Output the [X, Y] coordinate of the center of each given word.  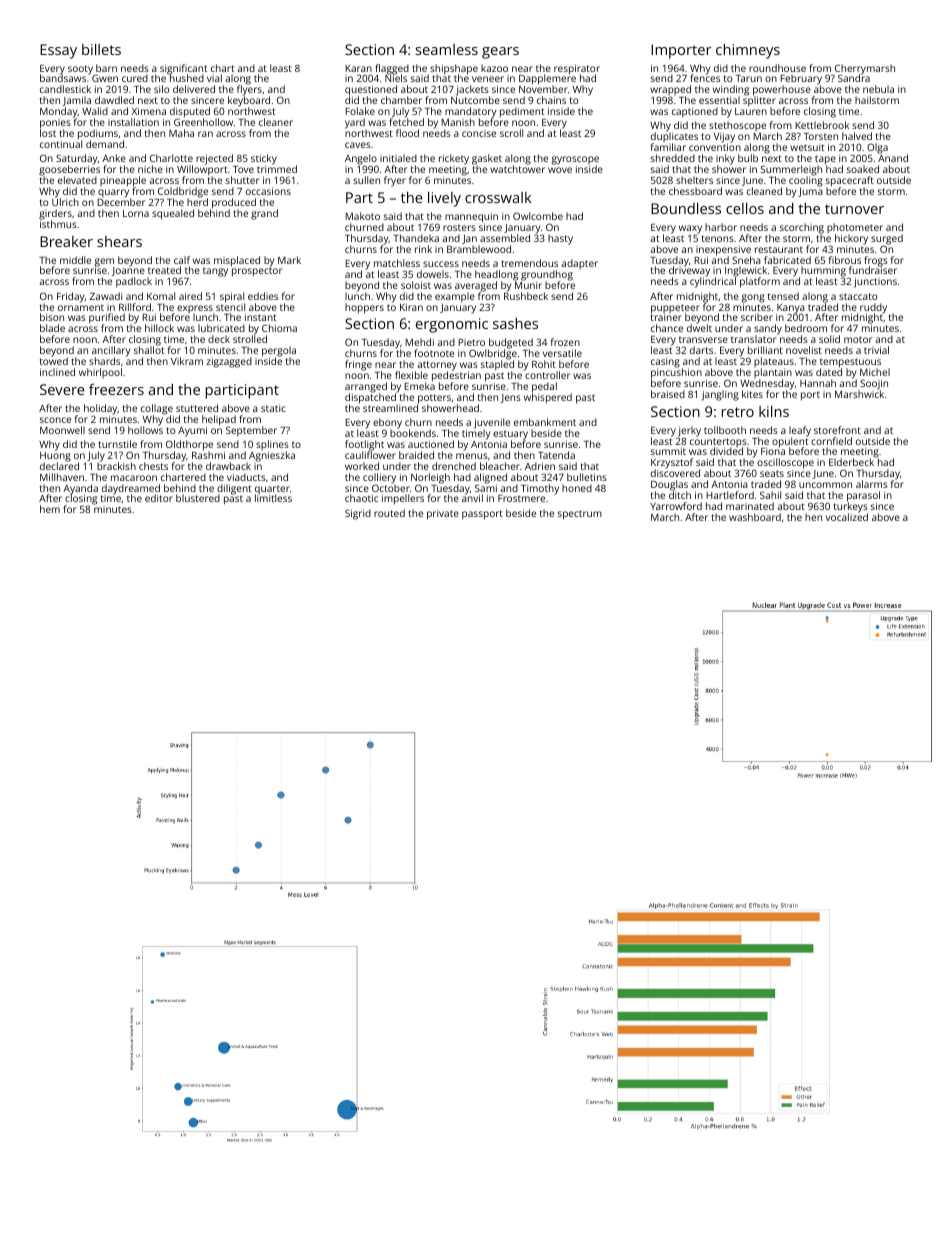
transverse [703, 340]
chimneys [748, 51]
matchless [397, 263]
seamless [447, 49]
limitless [273, 498]
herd [197, 202]
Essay [58, 51]
